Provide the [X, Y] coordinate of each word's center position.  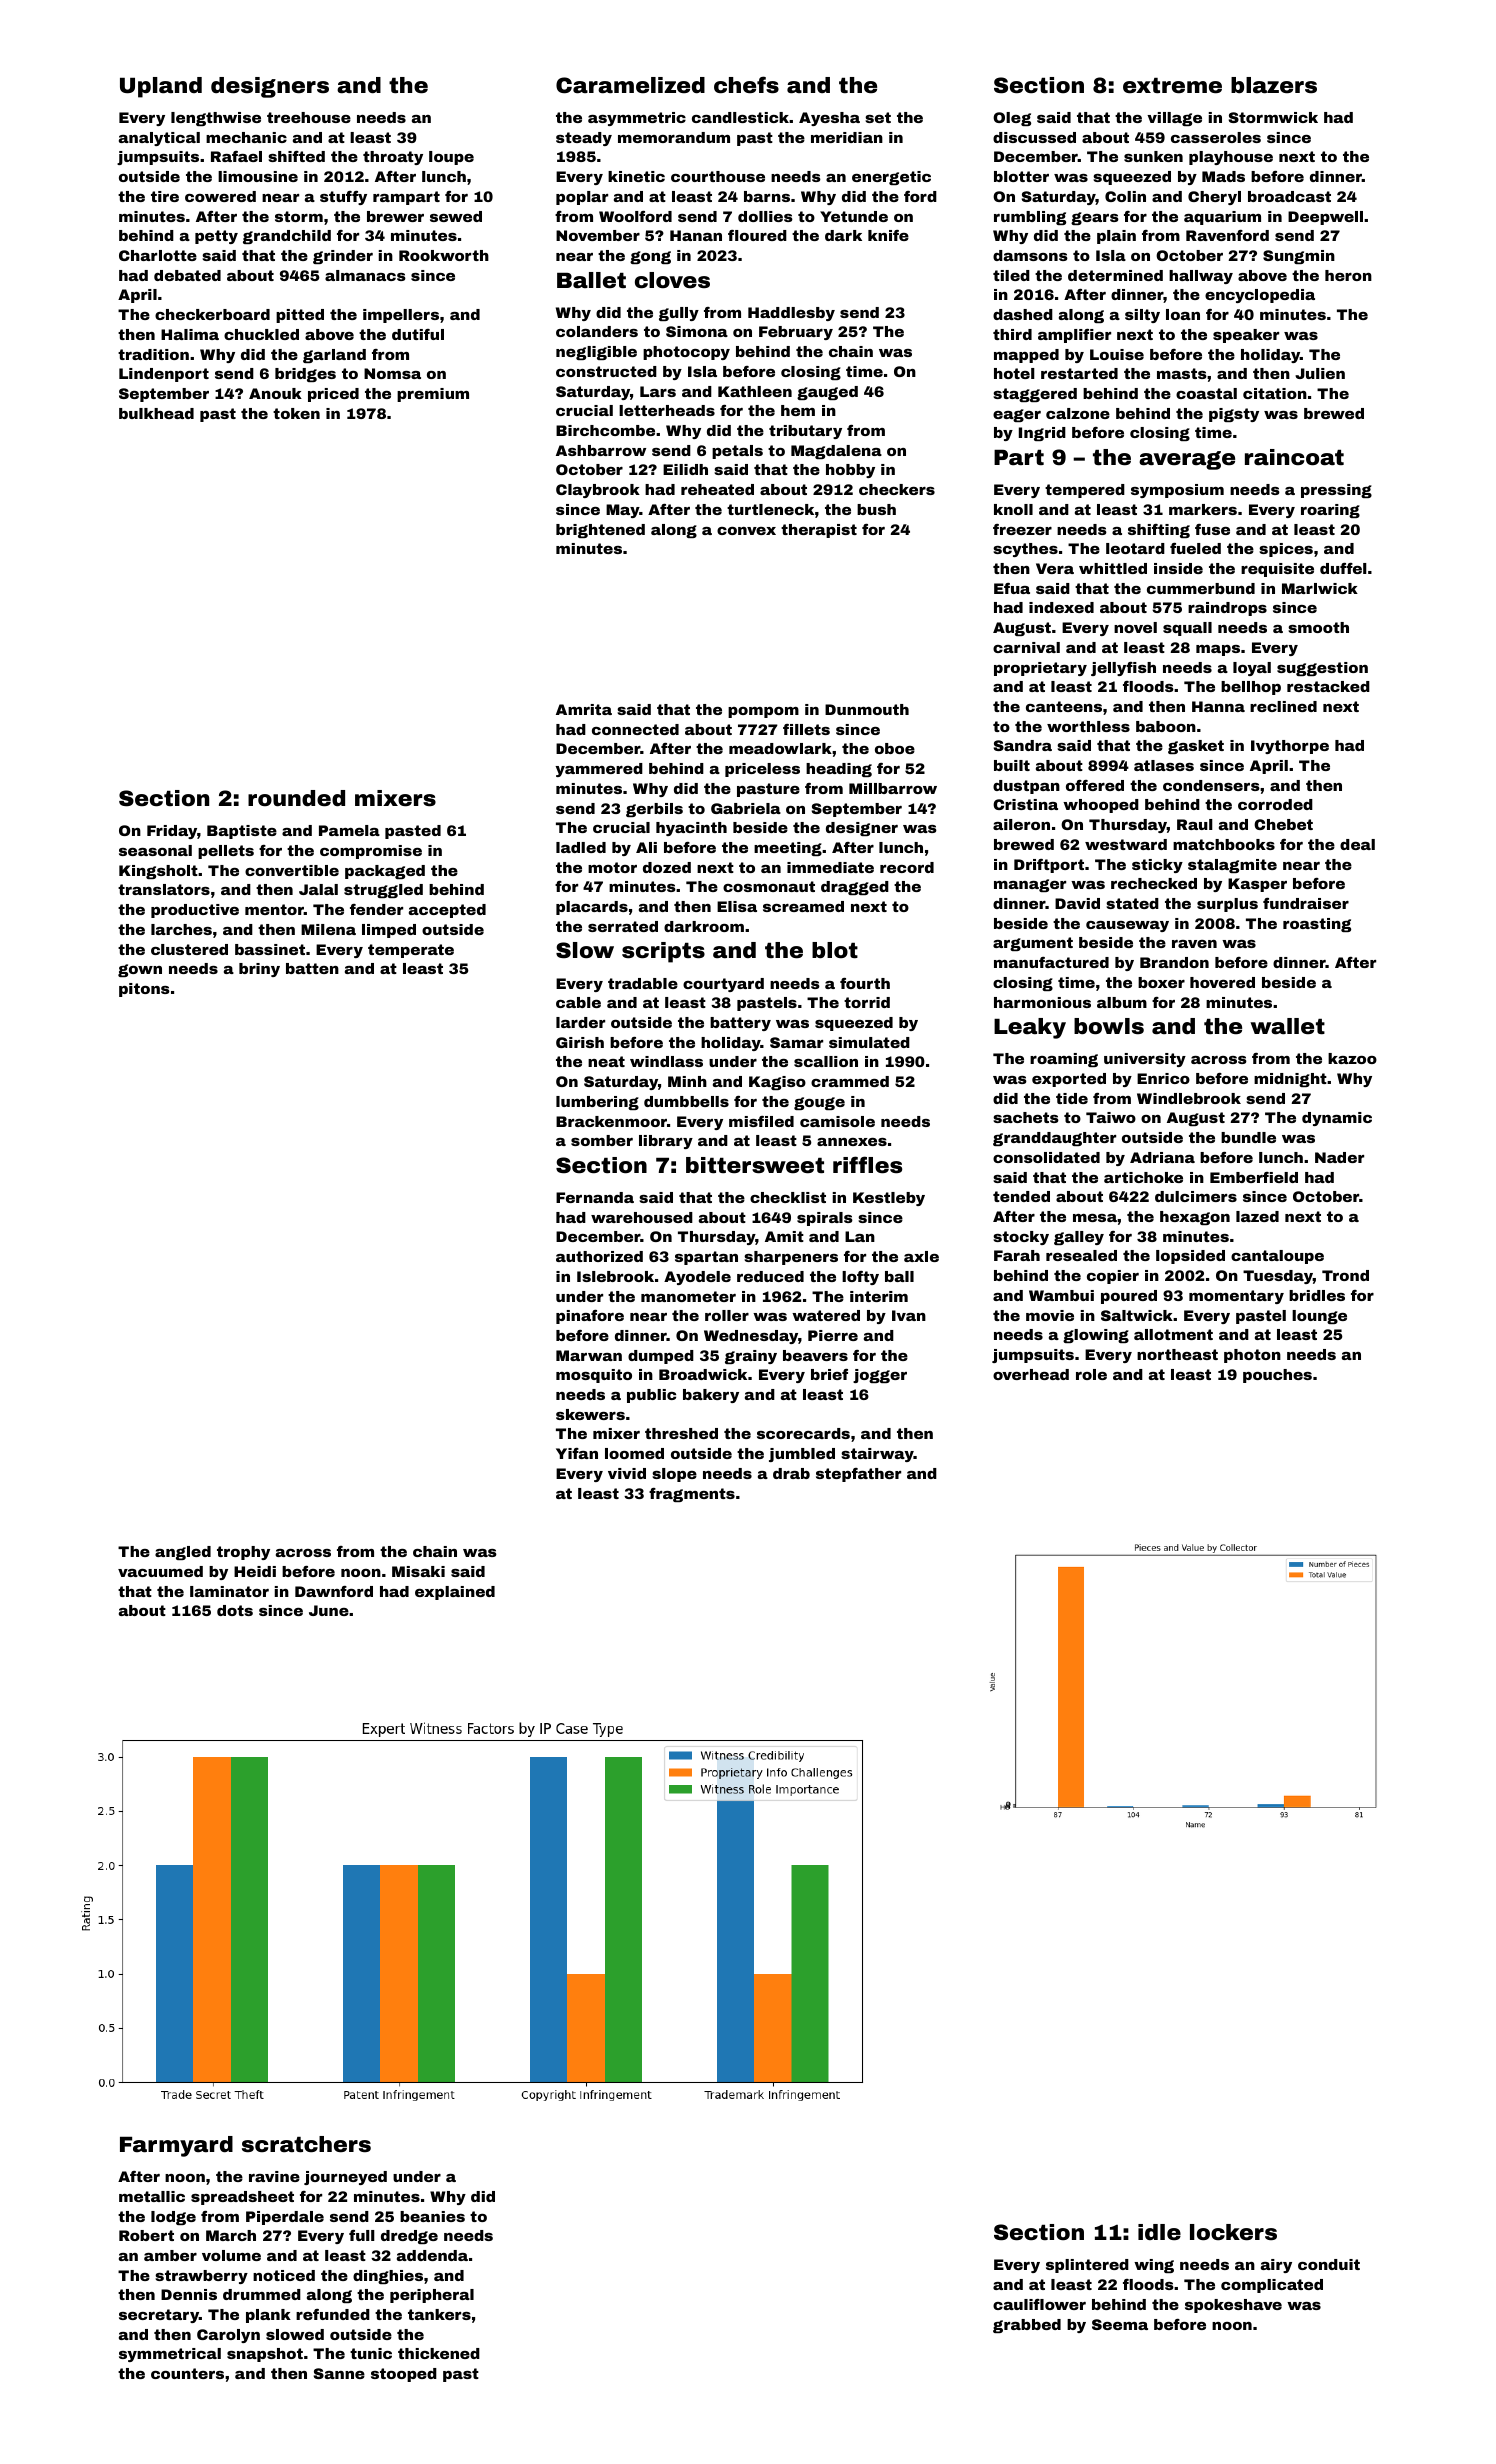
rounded [296, 798]
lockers [1233, 2232]
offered [1095, 785]
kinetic [636, 176]
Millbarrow [893, 788]
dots [235, 1610]
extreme [1172, 86]
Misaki [418, 1571]
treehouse [309, 117]
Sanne [339, 2373]
